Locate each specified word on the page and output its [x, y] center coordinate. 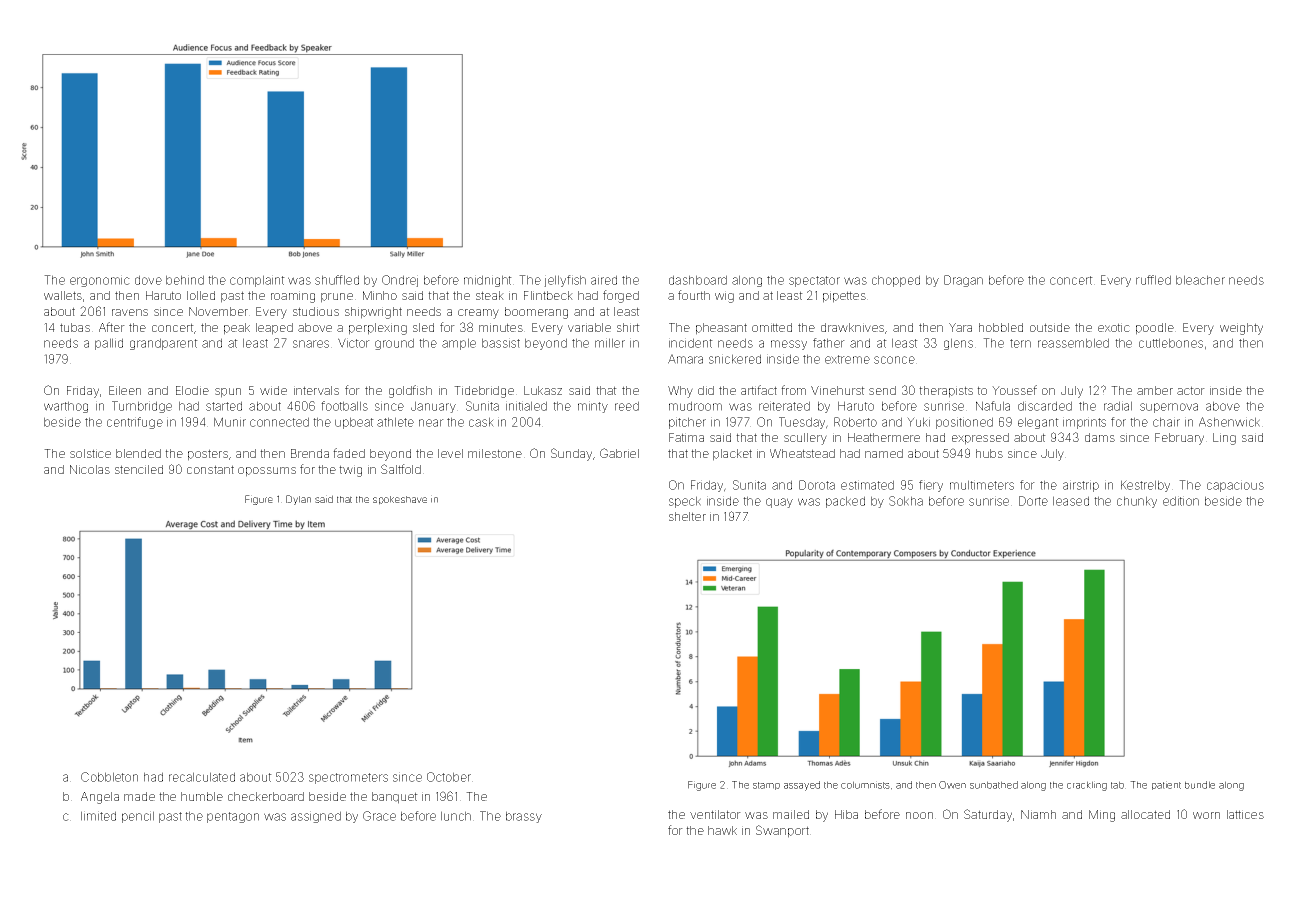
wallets [63, 295]
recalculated [202, 777]
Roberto [855, 422]
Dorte [1033, 501]
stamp [766, 786]
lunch [456, 816]
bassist [501, 343]
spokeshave [400, 500]
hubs [989, 453]
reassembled [1073, 343]
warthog [66, 407]
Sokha [906, 501]
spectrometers [348, 778]
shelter [687, 516]
